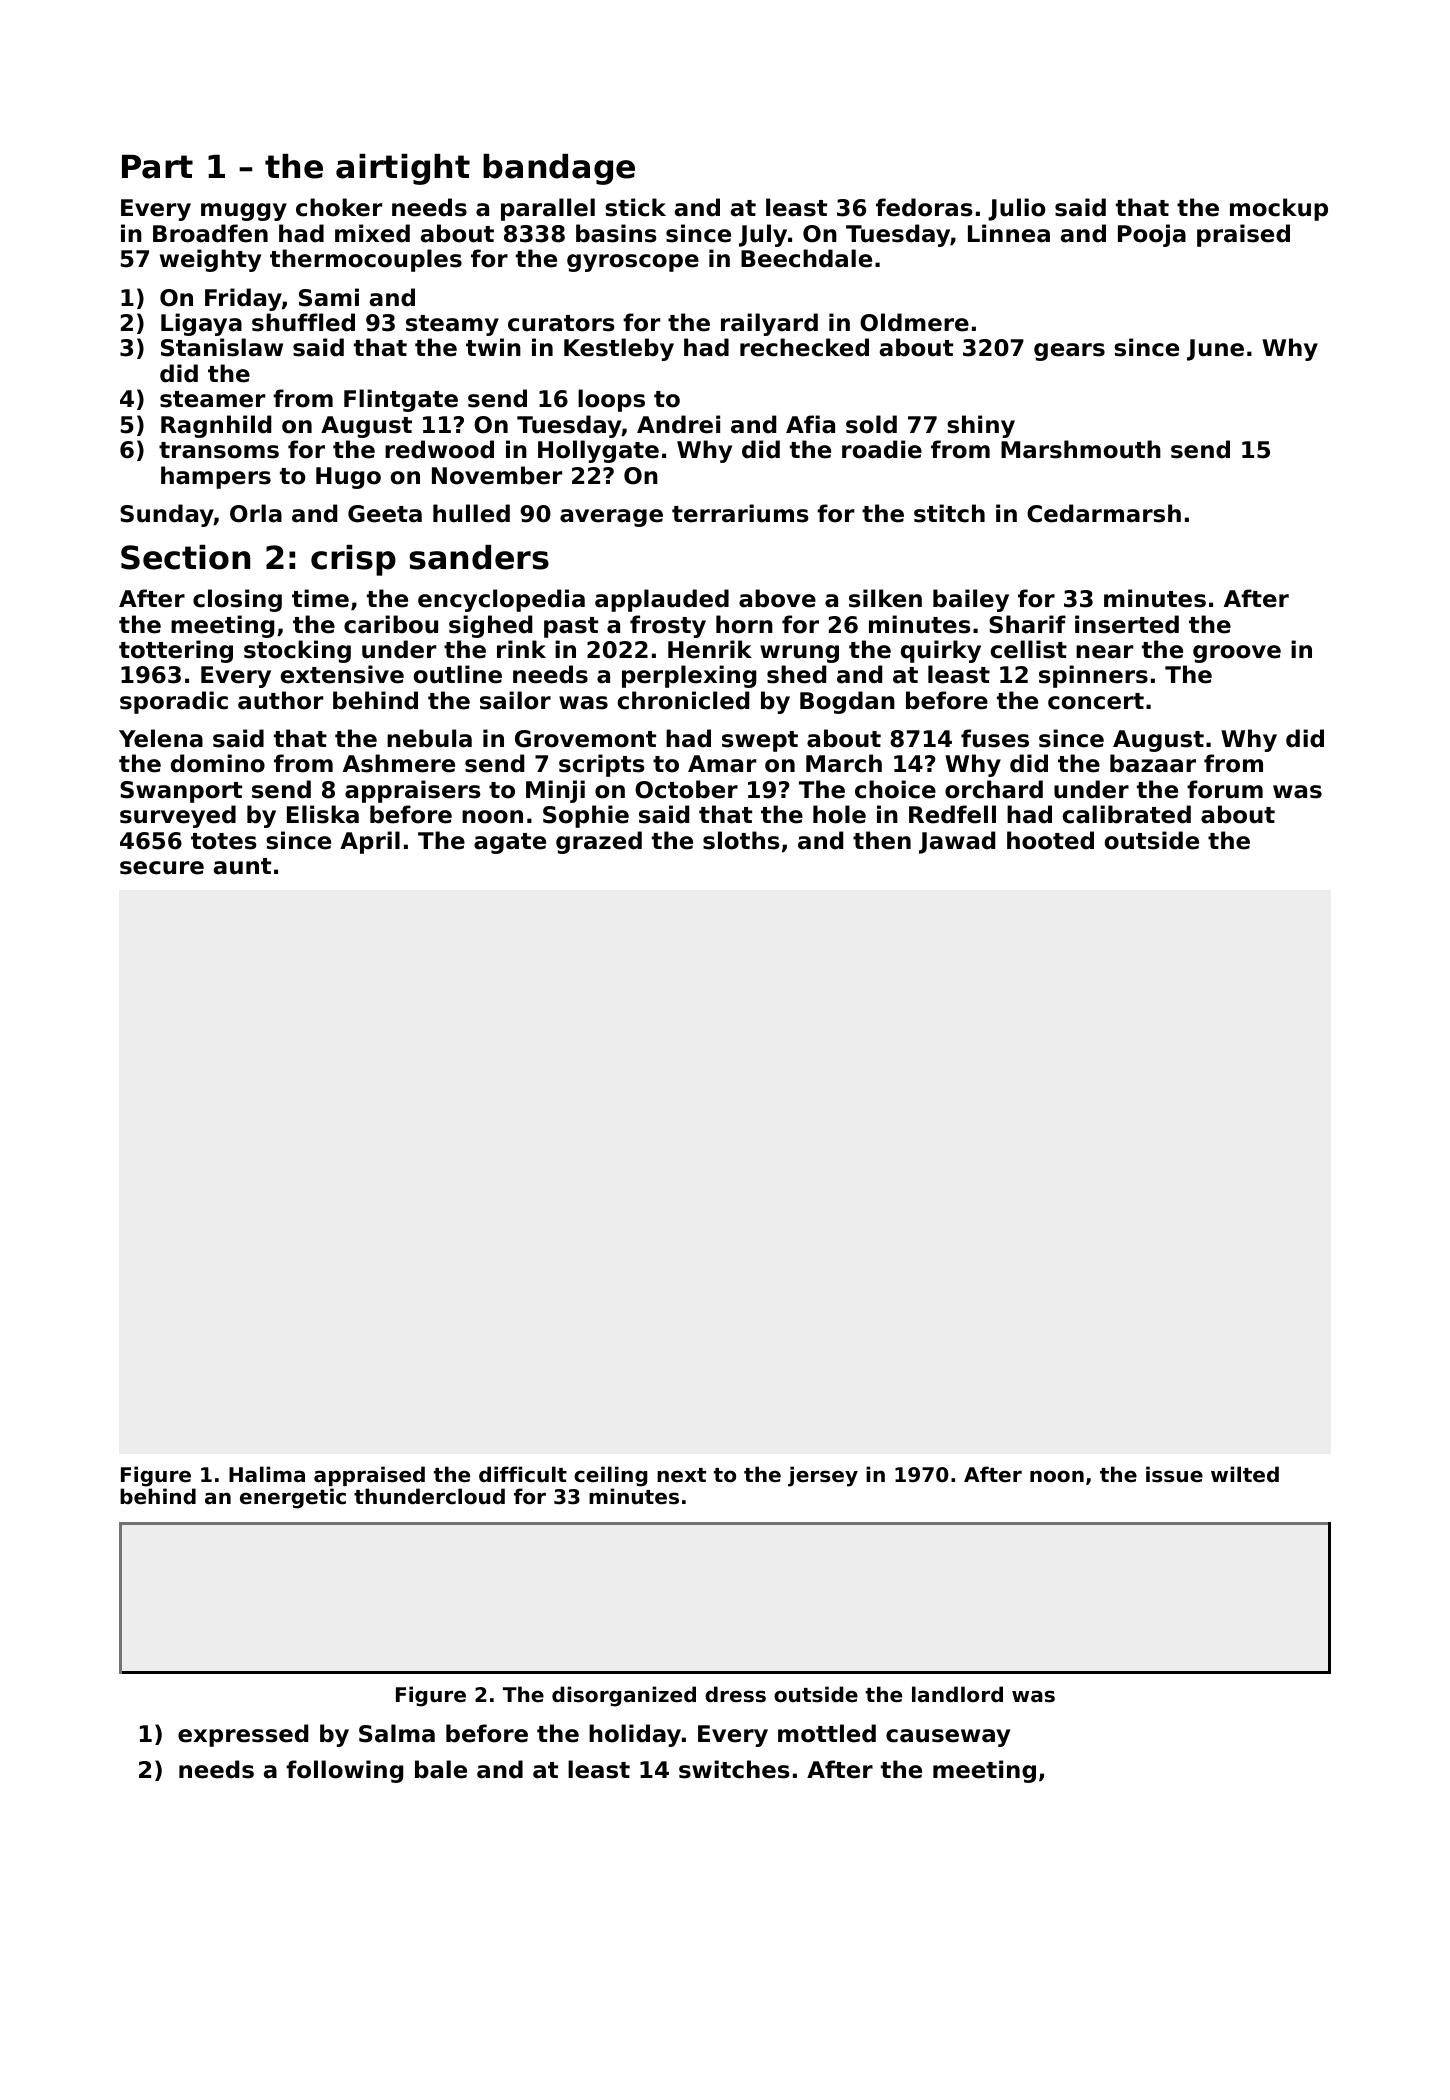 This screenshot has height=2100, width=1450. What do you see at coordinates (162, 868) in the screenshot?
I see `secure` at bounding box center [162, 868].
